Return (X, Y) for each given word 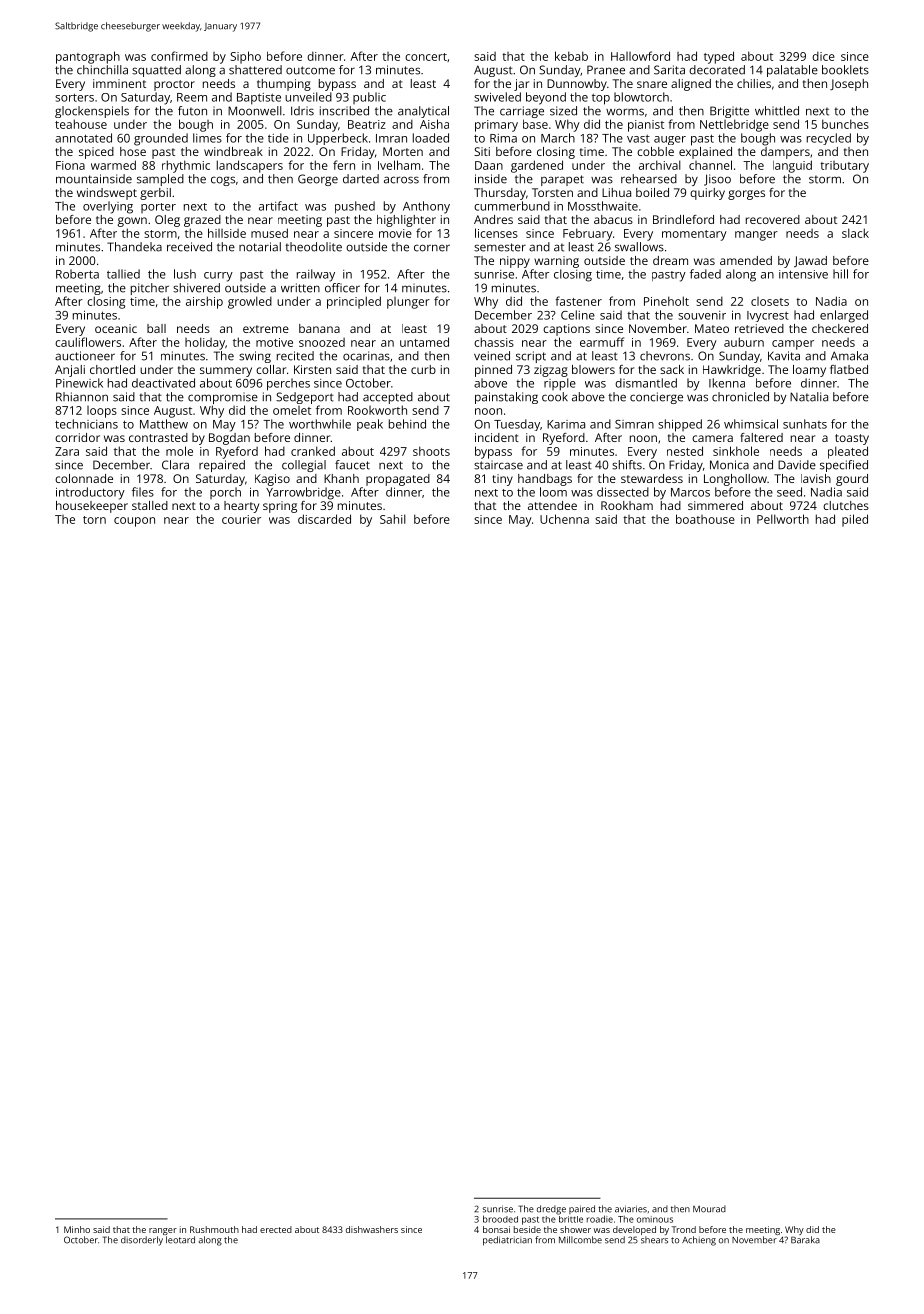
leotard (180, 1240)
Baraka (805, 1240)
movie (395, 233)
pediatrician (507, 1241)
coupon (134, 522)
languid (792, 166)
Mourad (709, 1209)
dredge (551, 1210)
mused (269, 233)
